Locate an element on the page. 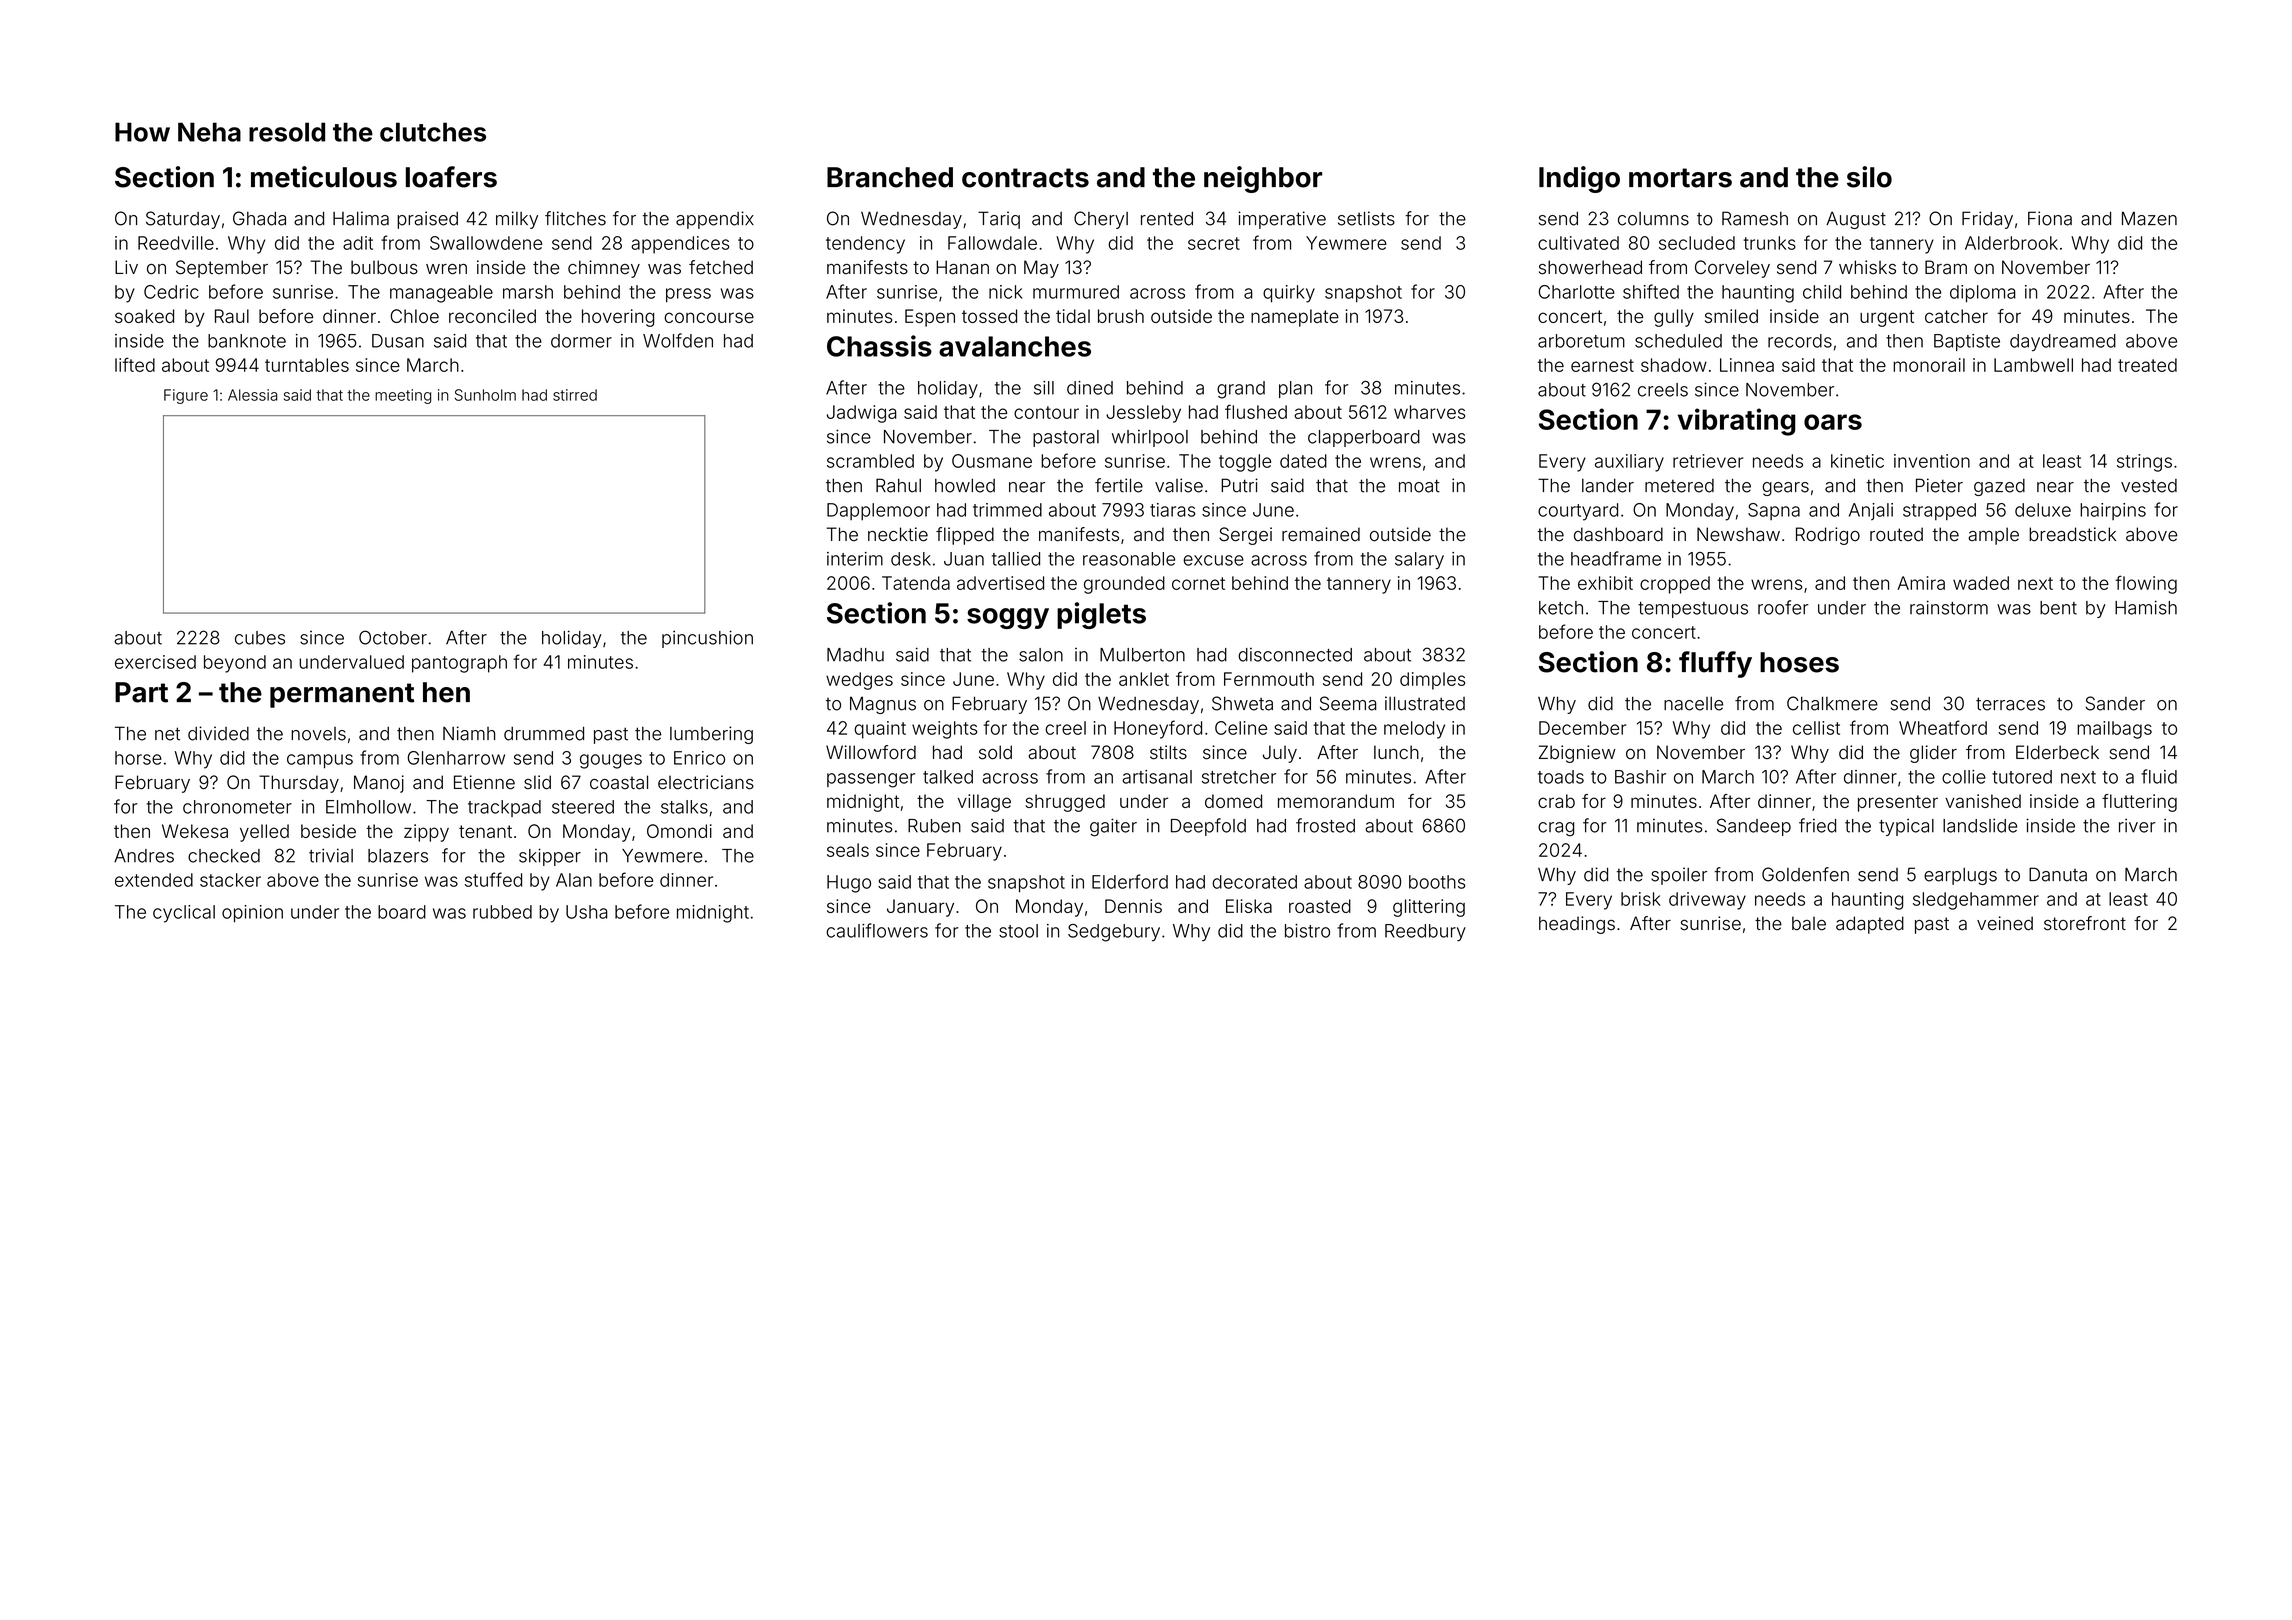 This page has height=1620, width=2292. roofer is located at coordinates (1783, 607).
